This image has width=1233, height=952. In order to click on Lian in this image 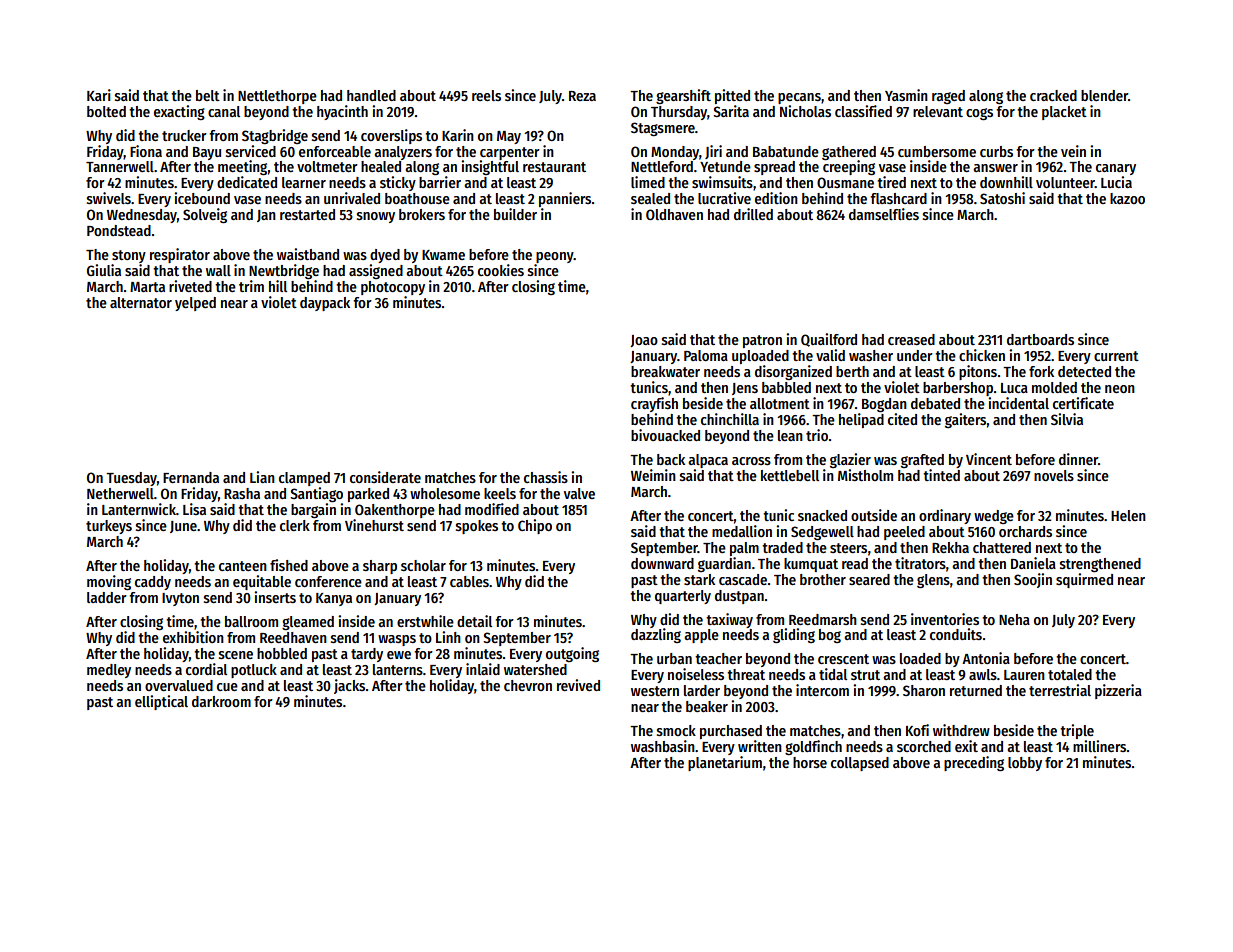, I will do `click(262, 477)`.
